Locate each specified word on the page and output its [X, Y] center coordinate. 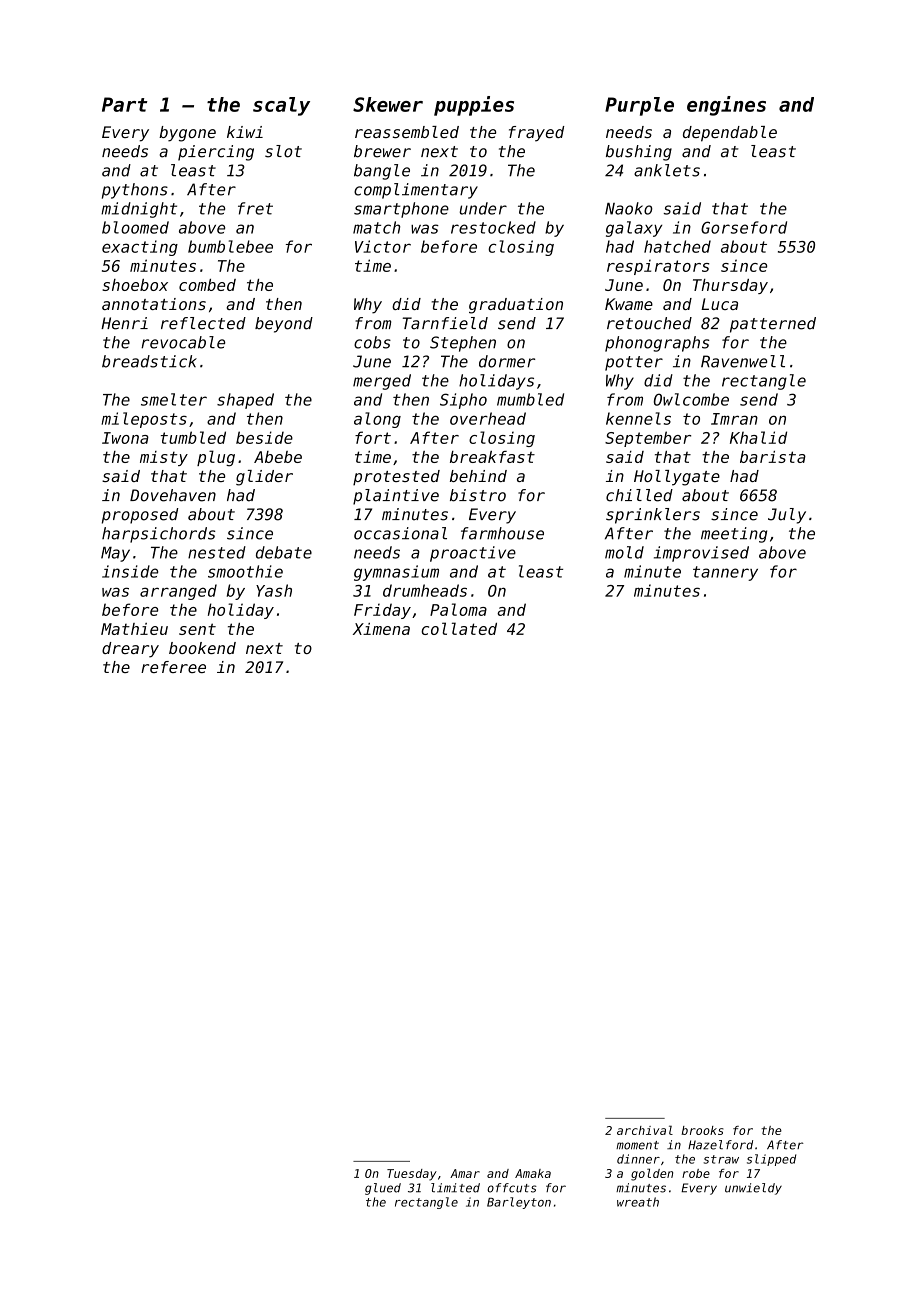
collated [459, 628]
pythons [135, 191]
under [483, 208]
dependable [730, 134]
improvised [701, 554]
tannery [725, 573]
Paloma [458, 609]
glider [264, 478]
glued [383, 1189]
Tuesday [412, 1175]
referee [173, 667]
